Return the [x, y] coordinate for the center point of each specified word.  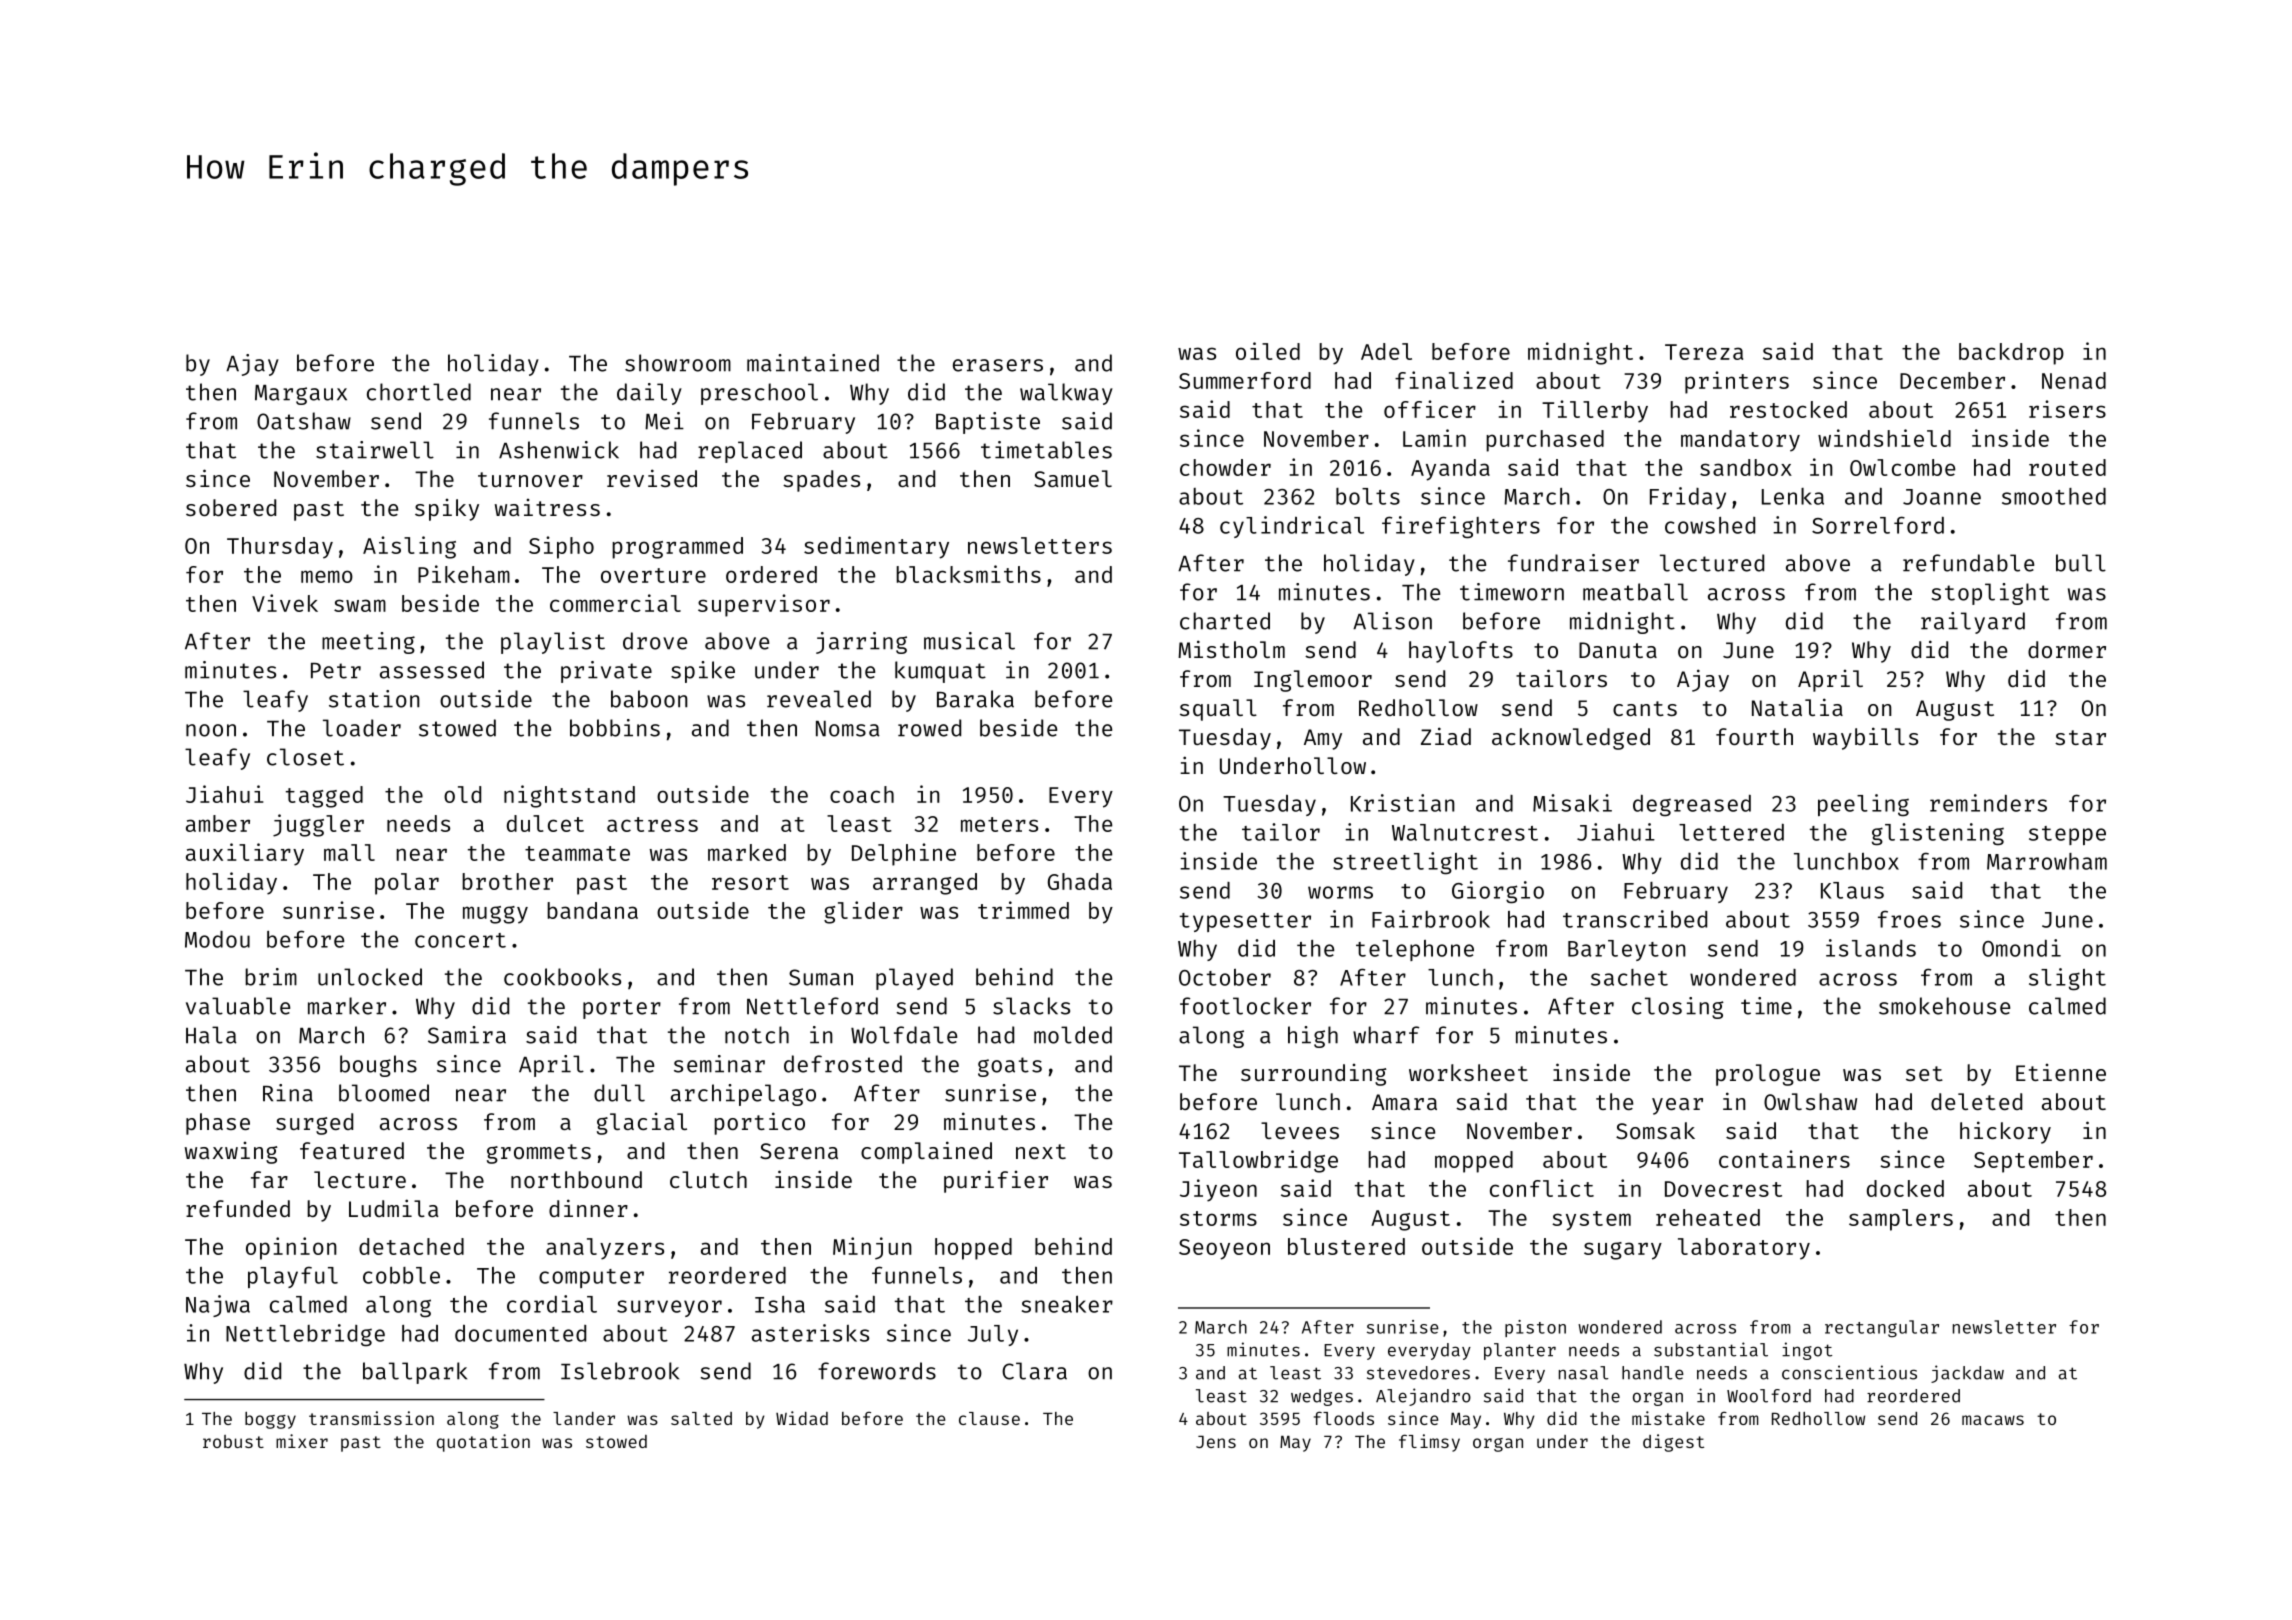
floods [1344, 1418]
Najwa [218, 1306]
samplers [1901, 1220]
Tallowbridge [1258, 1161]
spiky [447, 510]
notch [757, 1035]
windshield [1884, 438]
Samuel [1073, 478]
